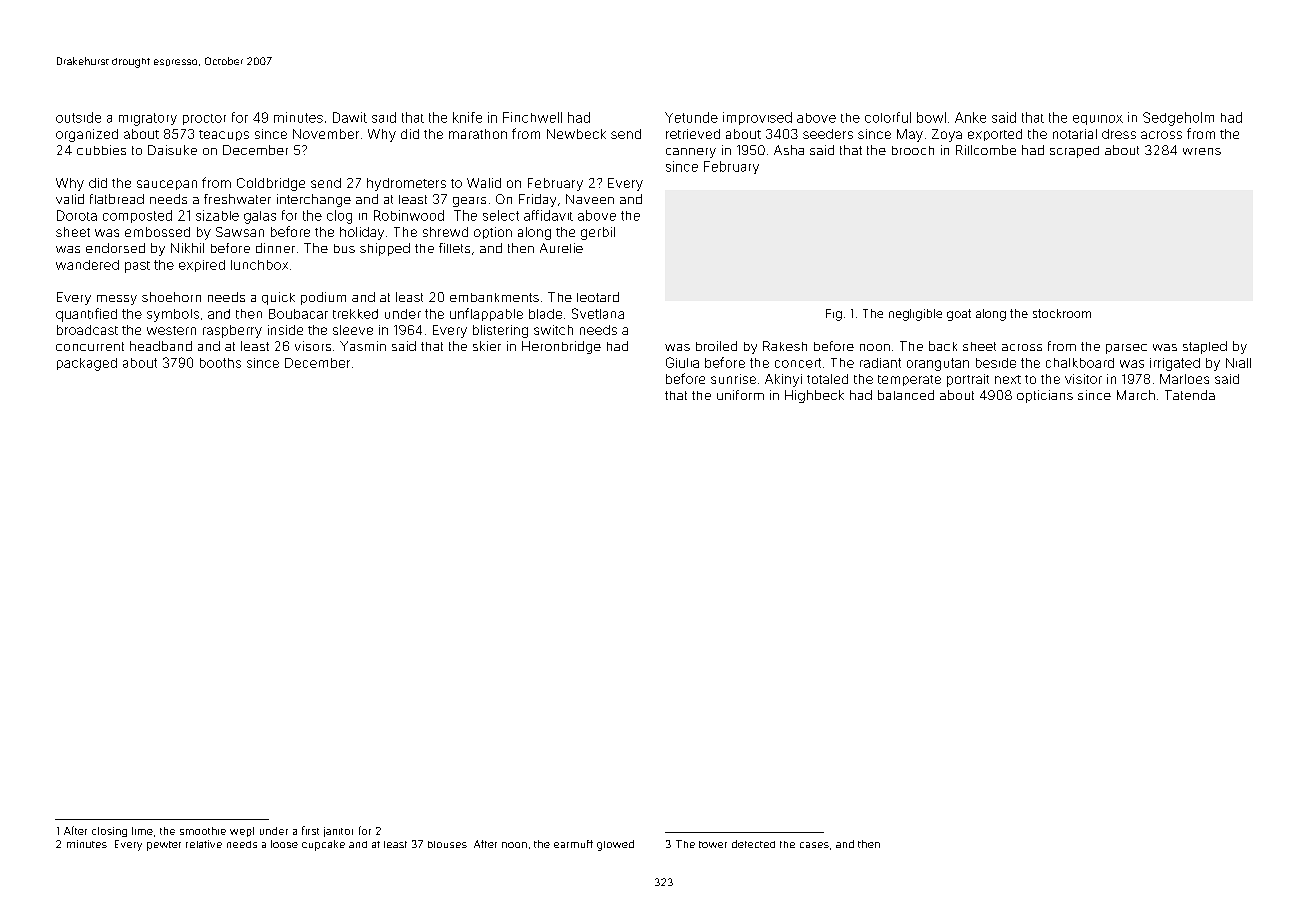  What do you see at coordinates (220, 363) in the page?
I see `booths` at bounding box center [220, 363].
